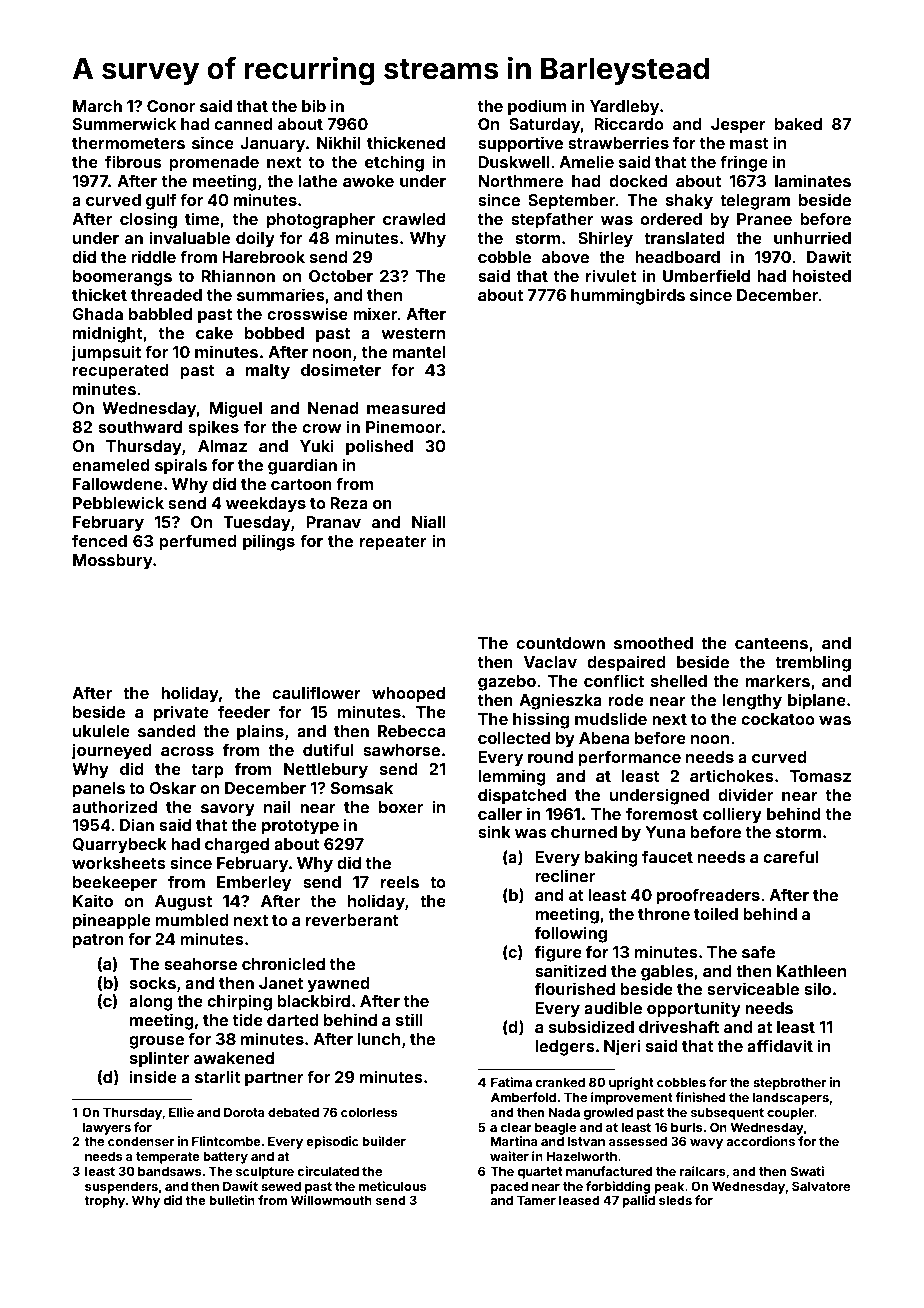 The height and width of the screenshot is (1308, 924). What do you see at coordinates (537, 107) in the screenshot?
I see `podium` at bounding box center [537, 107].
